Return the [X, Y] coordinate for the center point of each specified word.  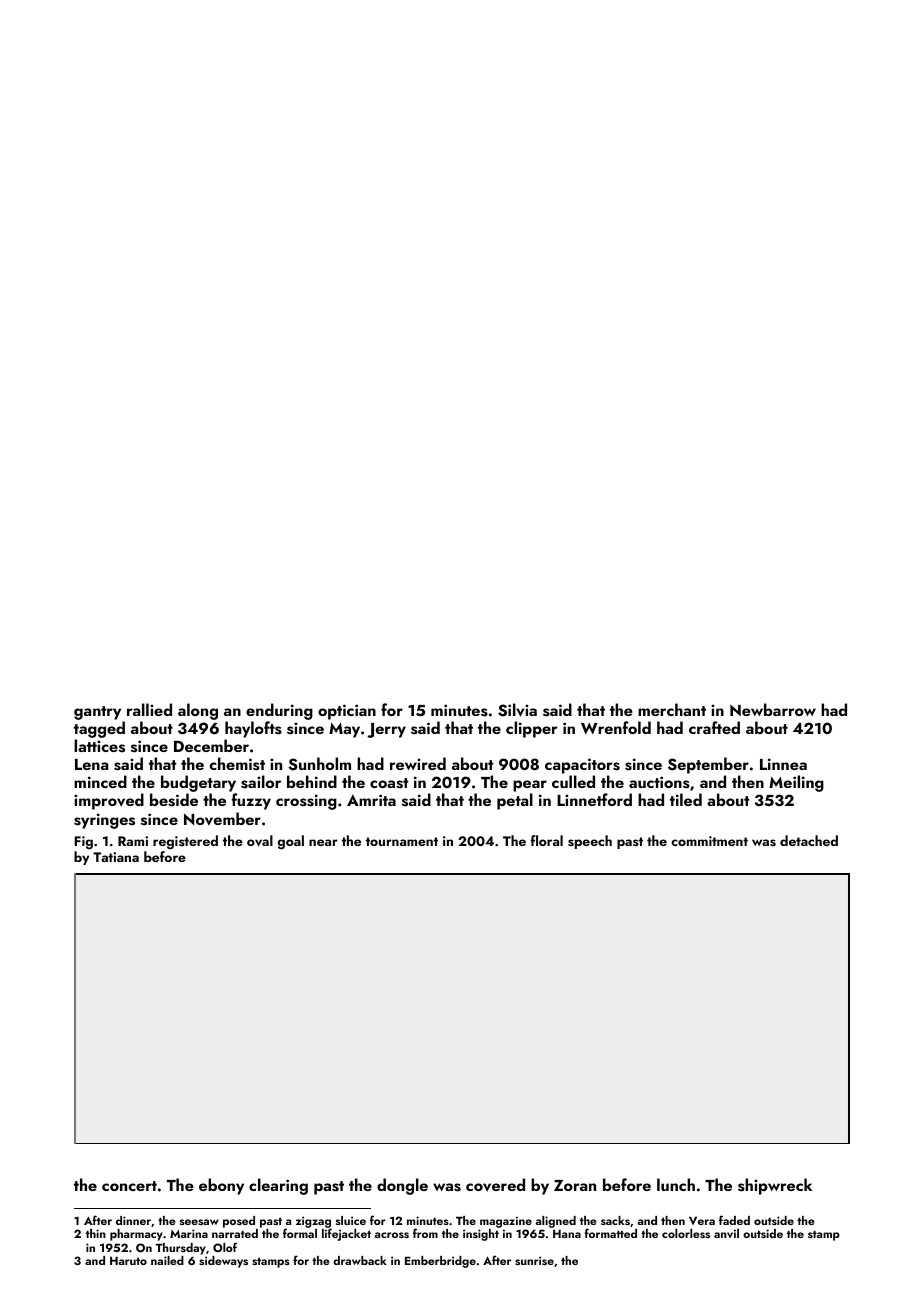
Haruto [128, 1260]
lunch [676, 1184]
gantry [97, 713]
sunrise [534, 1260]
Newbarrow [773, 709]
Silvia [517, 710]
